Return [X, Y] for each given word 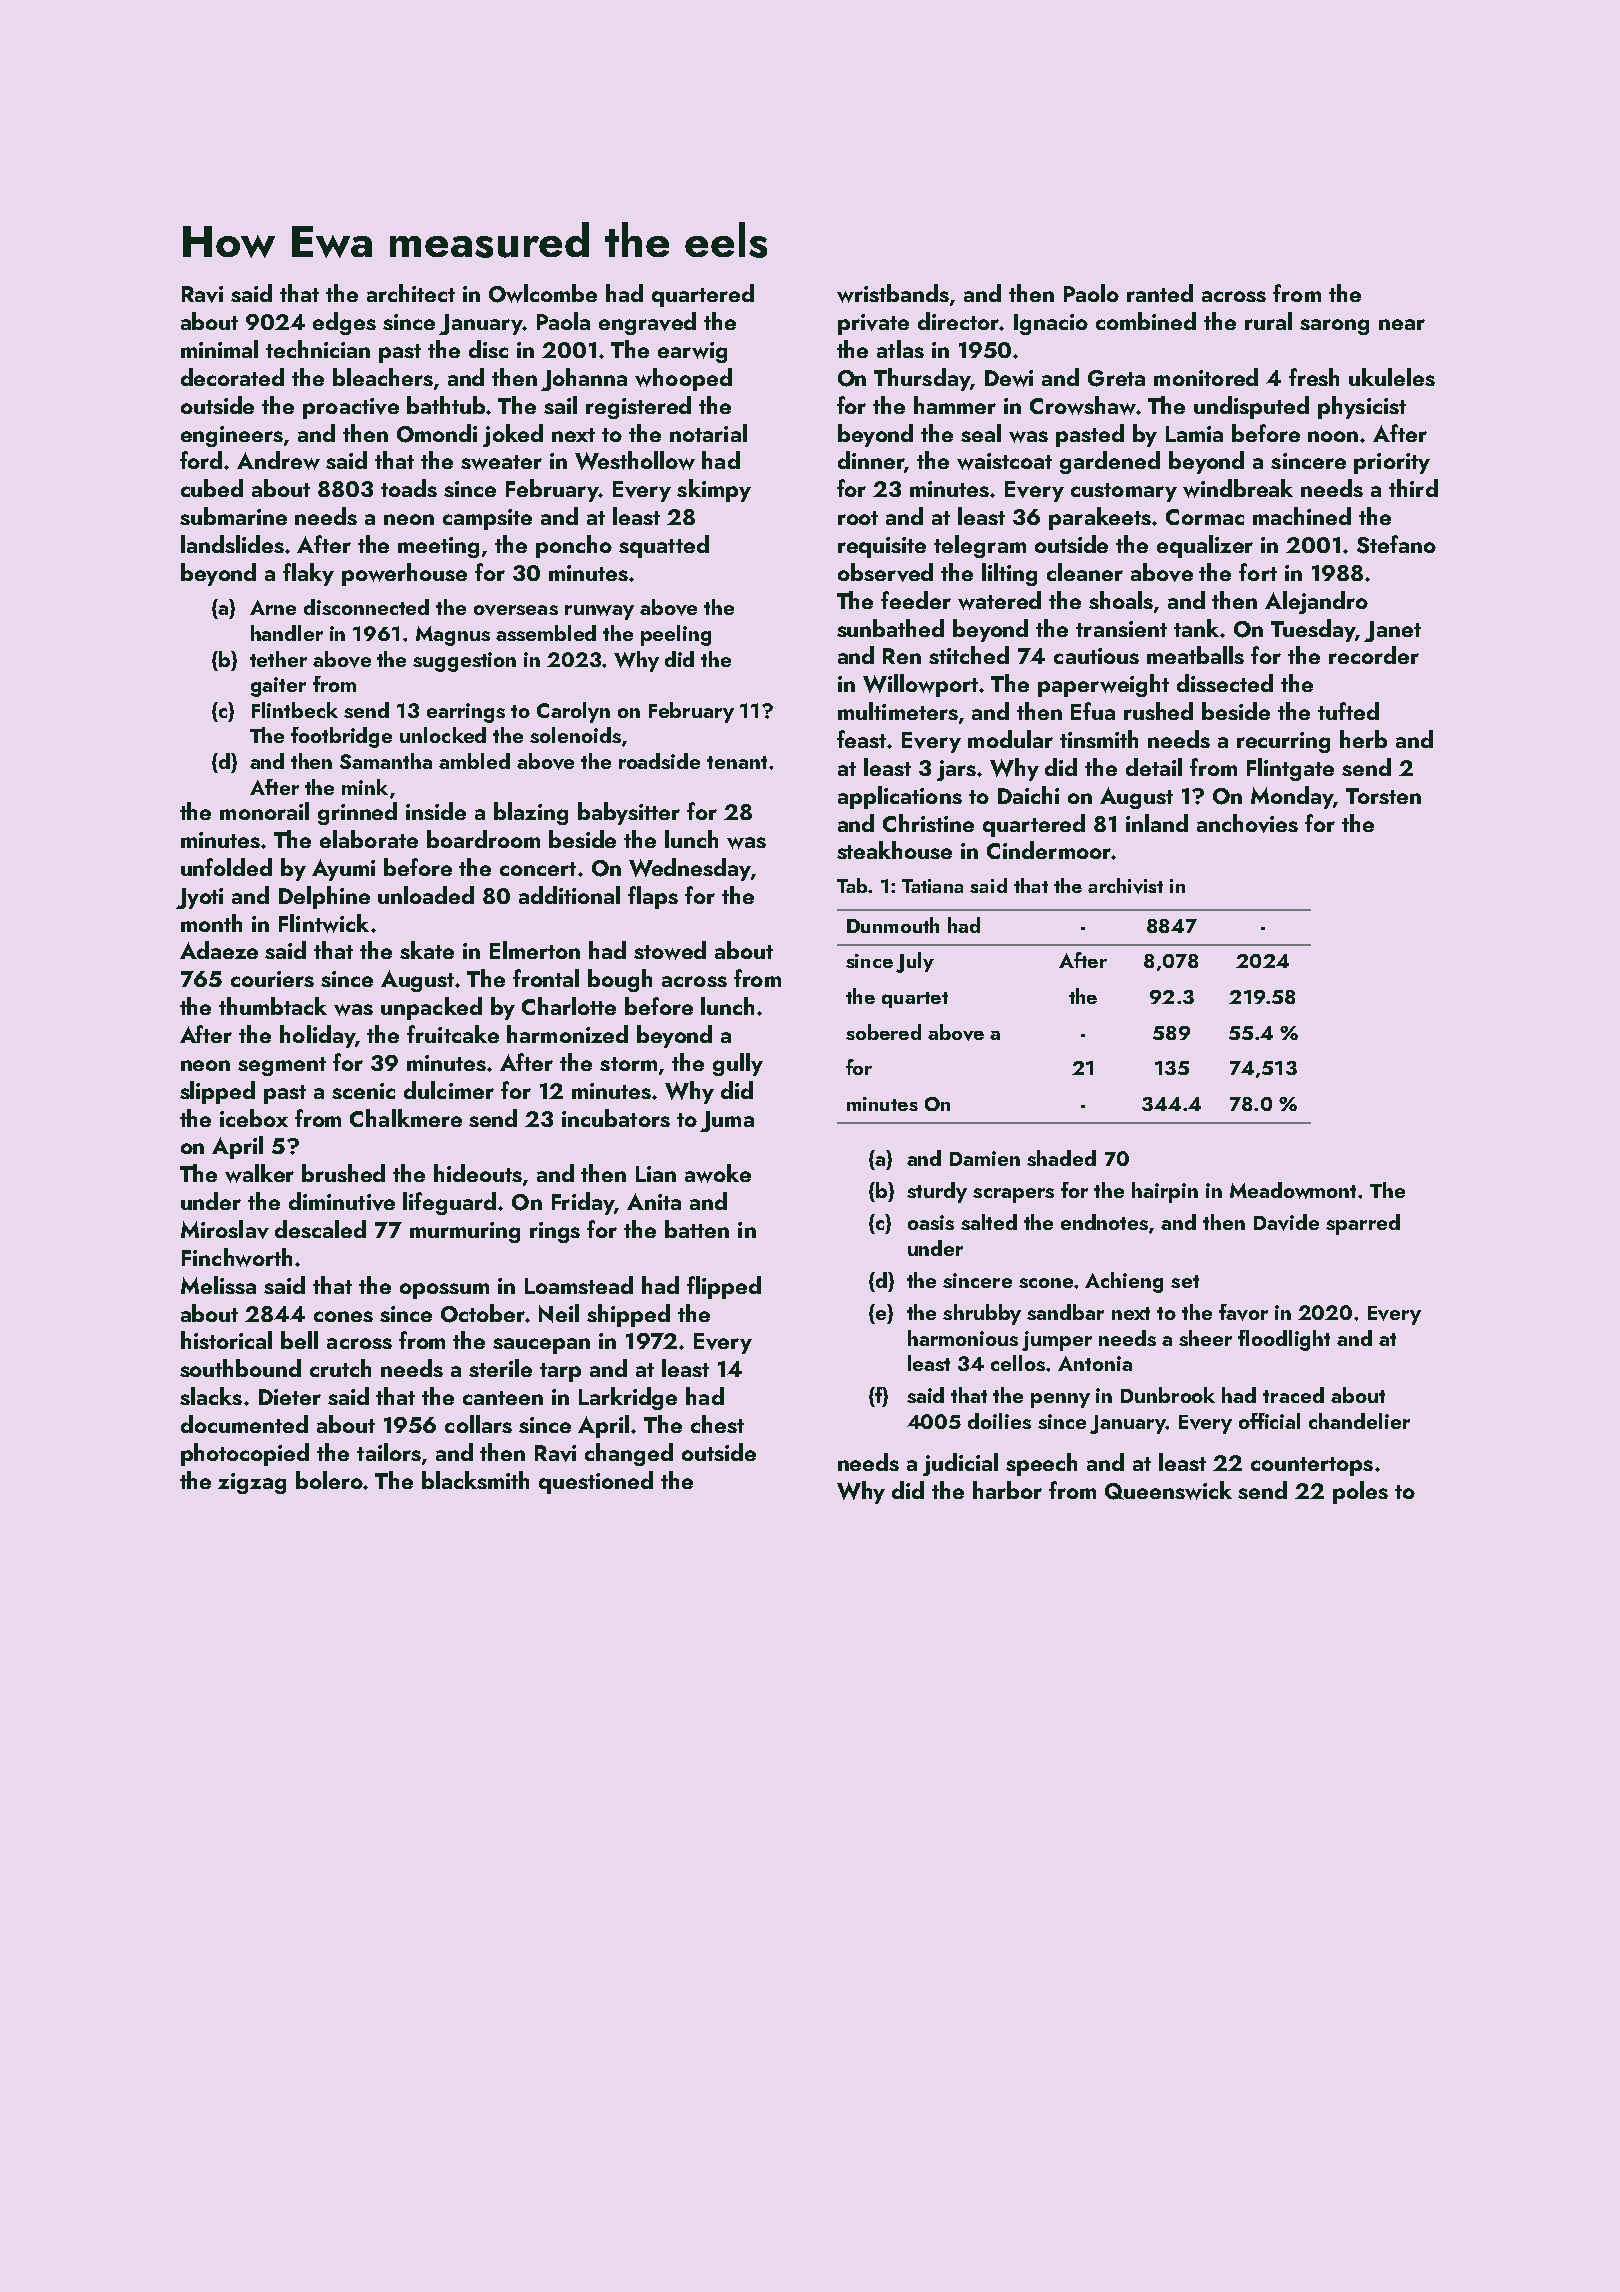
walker [259, 1173]
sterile [500, 1368]
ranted [1160, 293]
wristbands [893, 293]
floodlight [1284, 1340]
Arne [273, 607]
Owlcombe [543, 293]
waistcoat [1004, 461]
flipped [724, 1287]
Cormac [1205, 517]
